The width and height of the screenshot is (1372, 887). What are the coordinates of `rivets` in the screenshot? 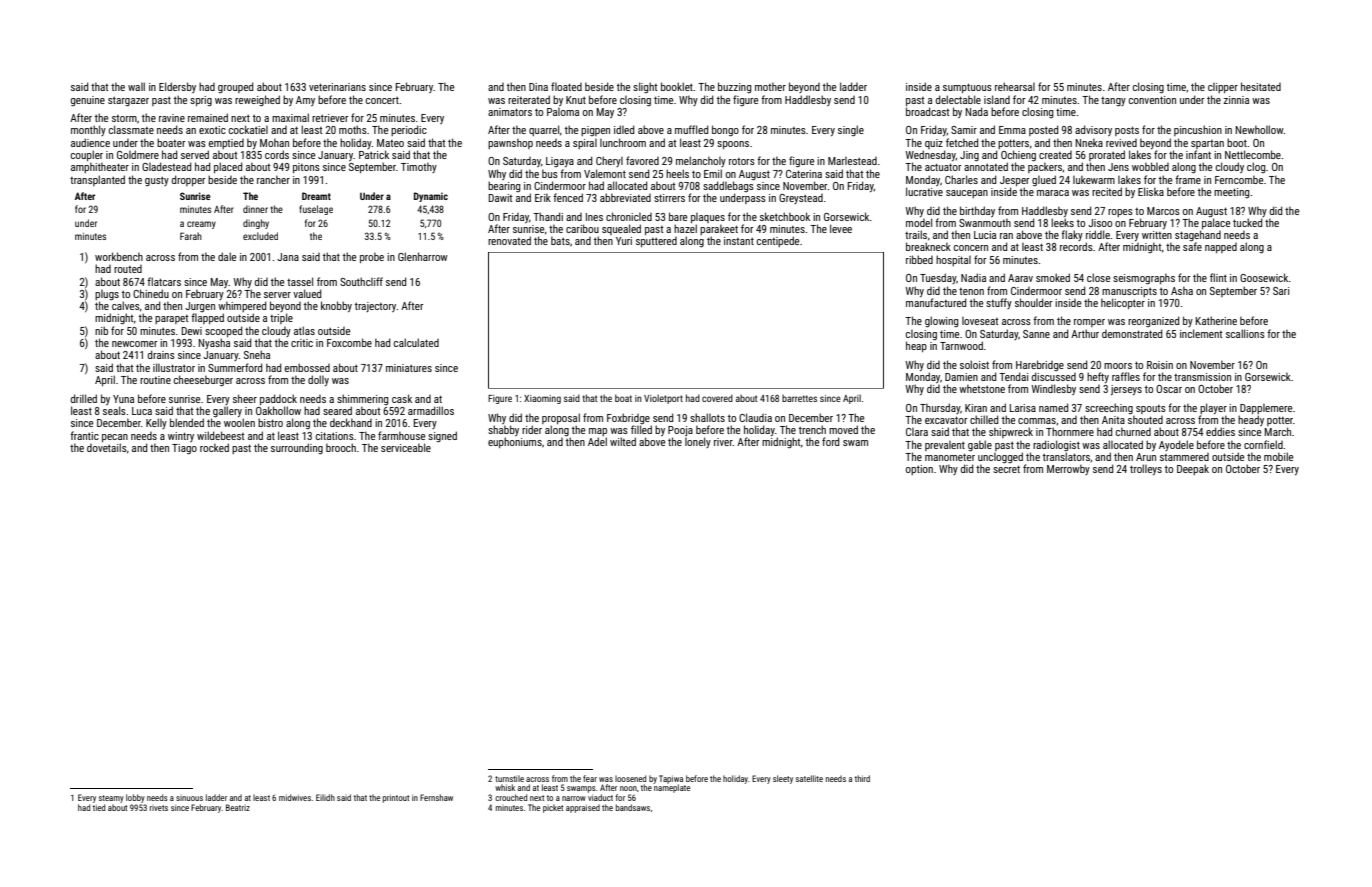 It's located at (159, 808).
